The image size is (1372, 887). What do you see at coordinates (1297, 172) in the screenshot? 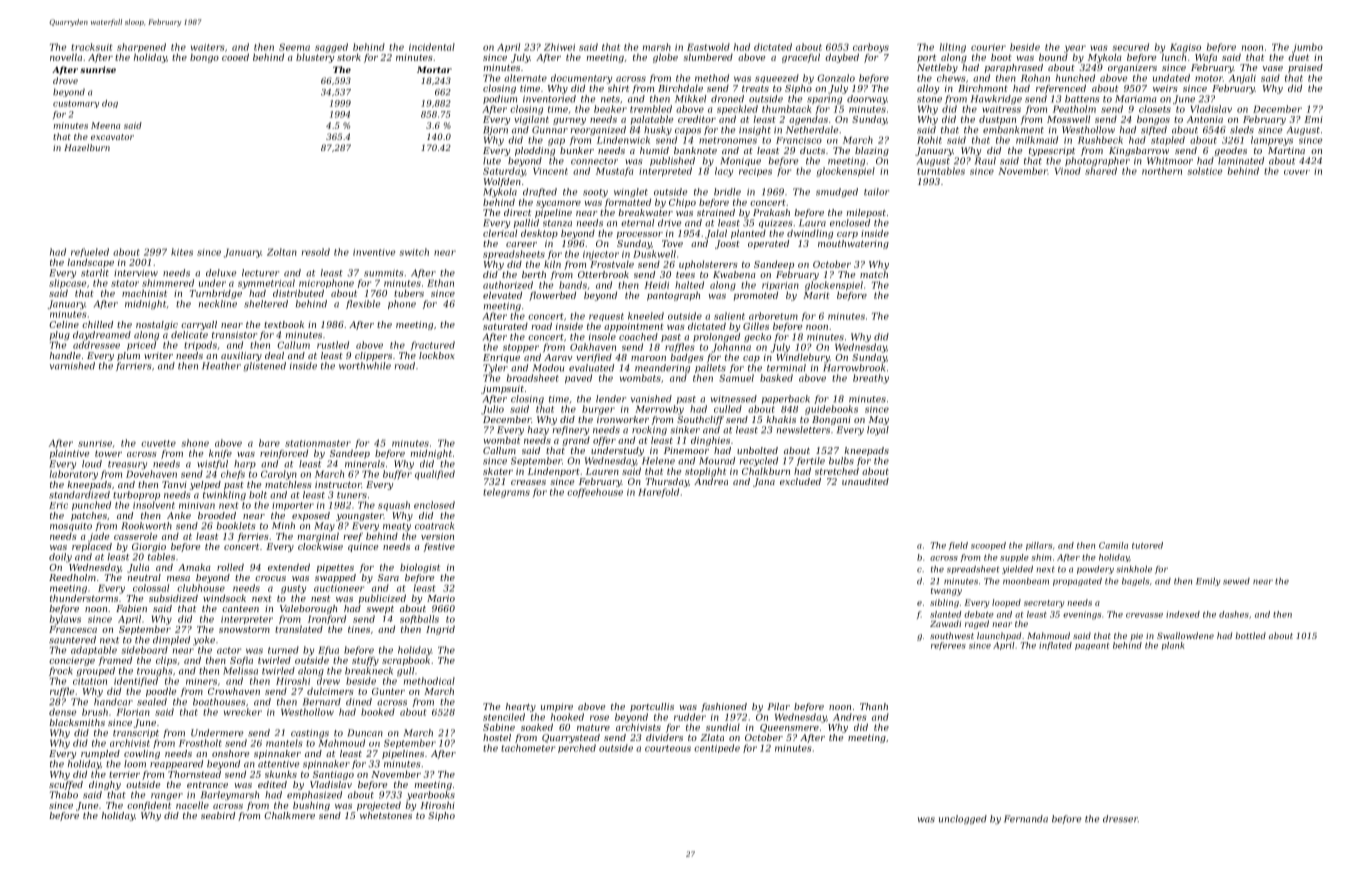
I see `cover` at bounding box center [1297, 172].
